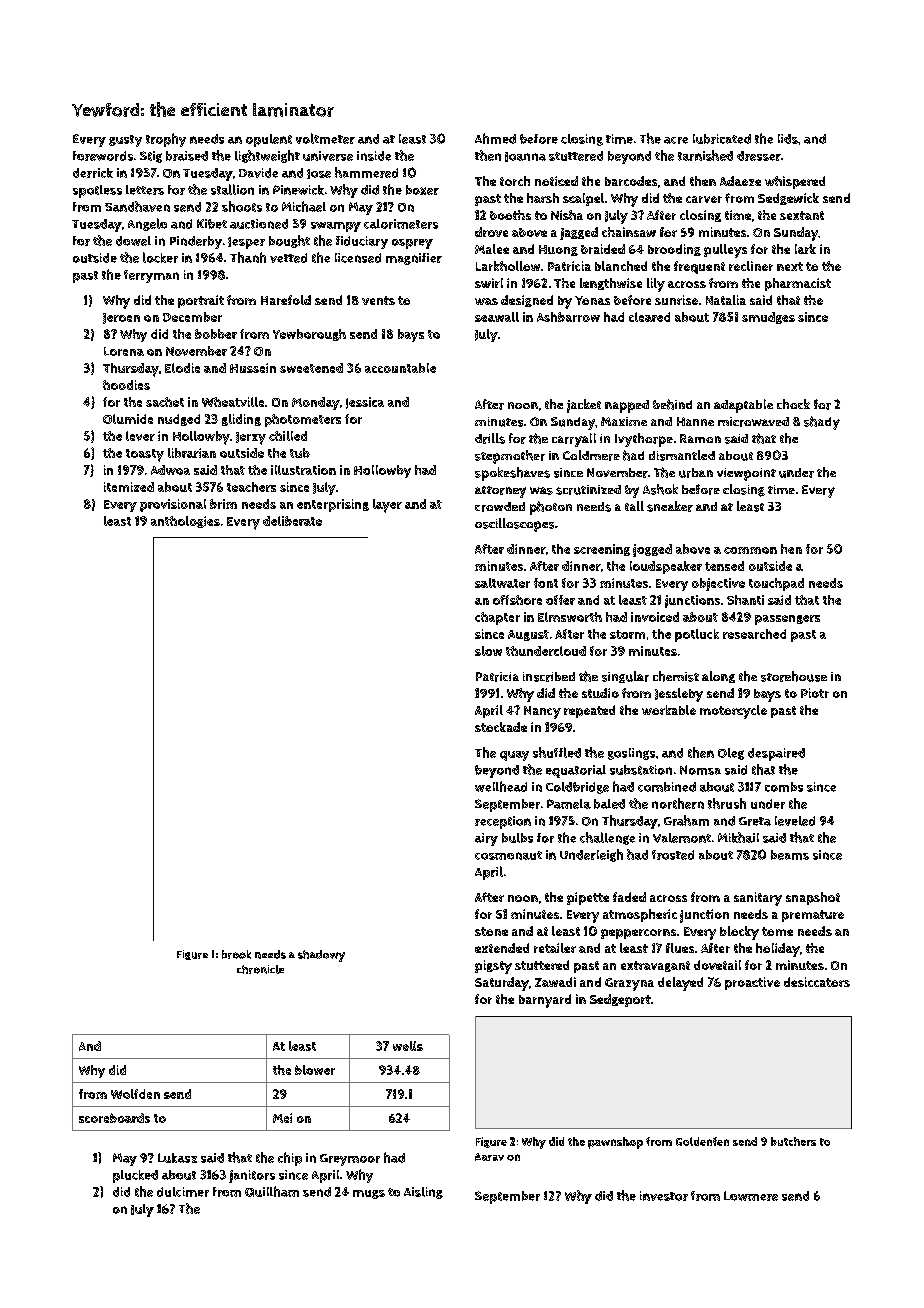 The width and height of the image is (924, 1308). Describe the element at coordinates (497, 317) in the image. I see `seawall` at that location.
